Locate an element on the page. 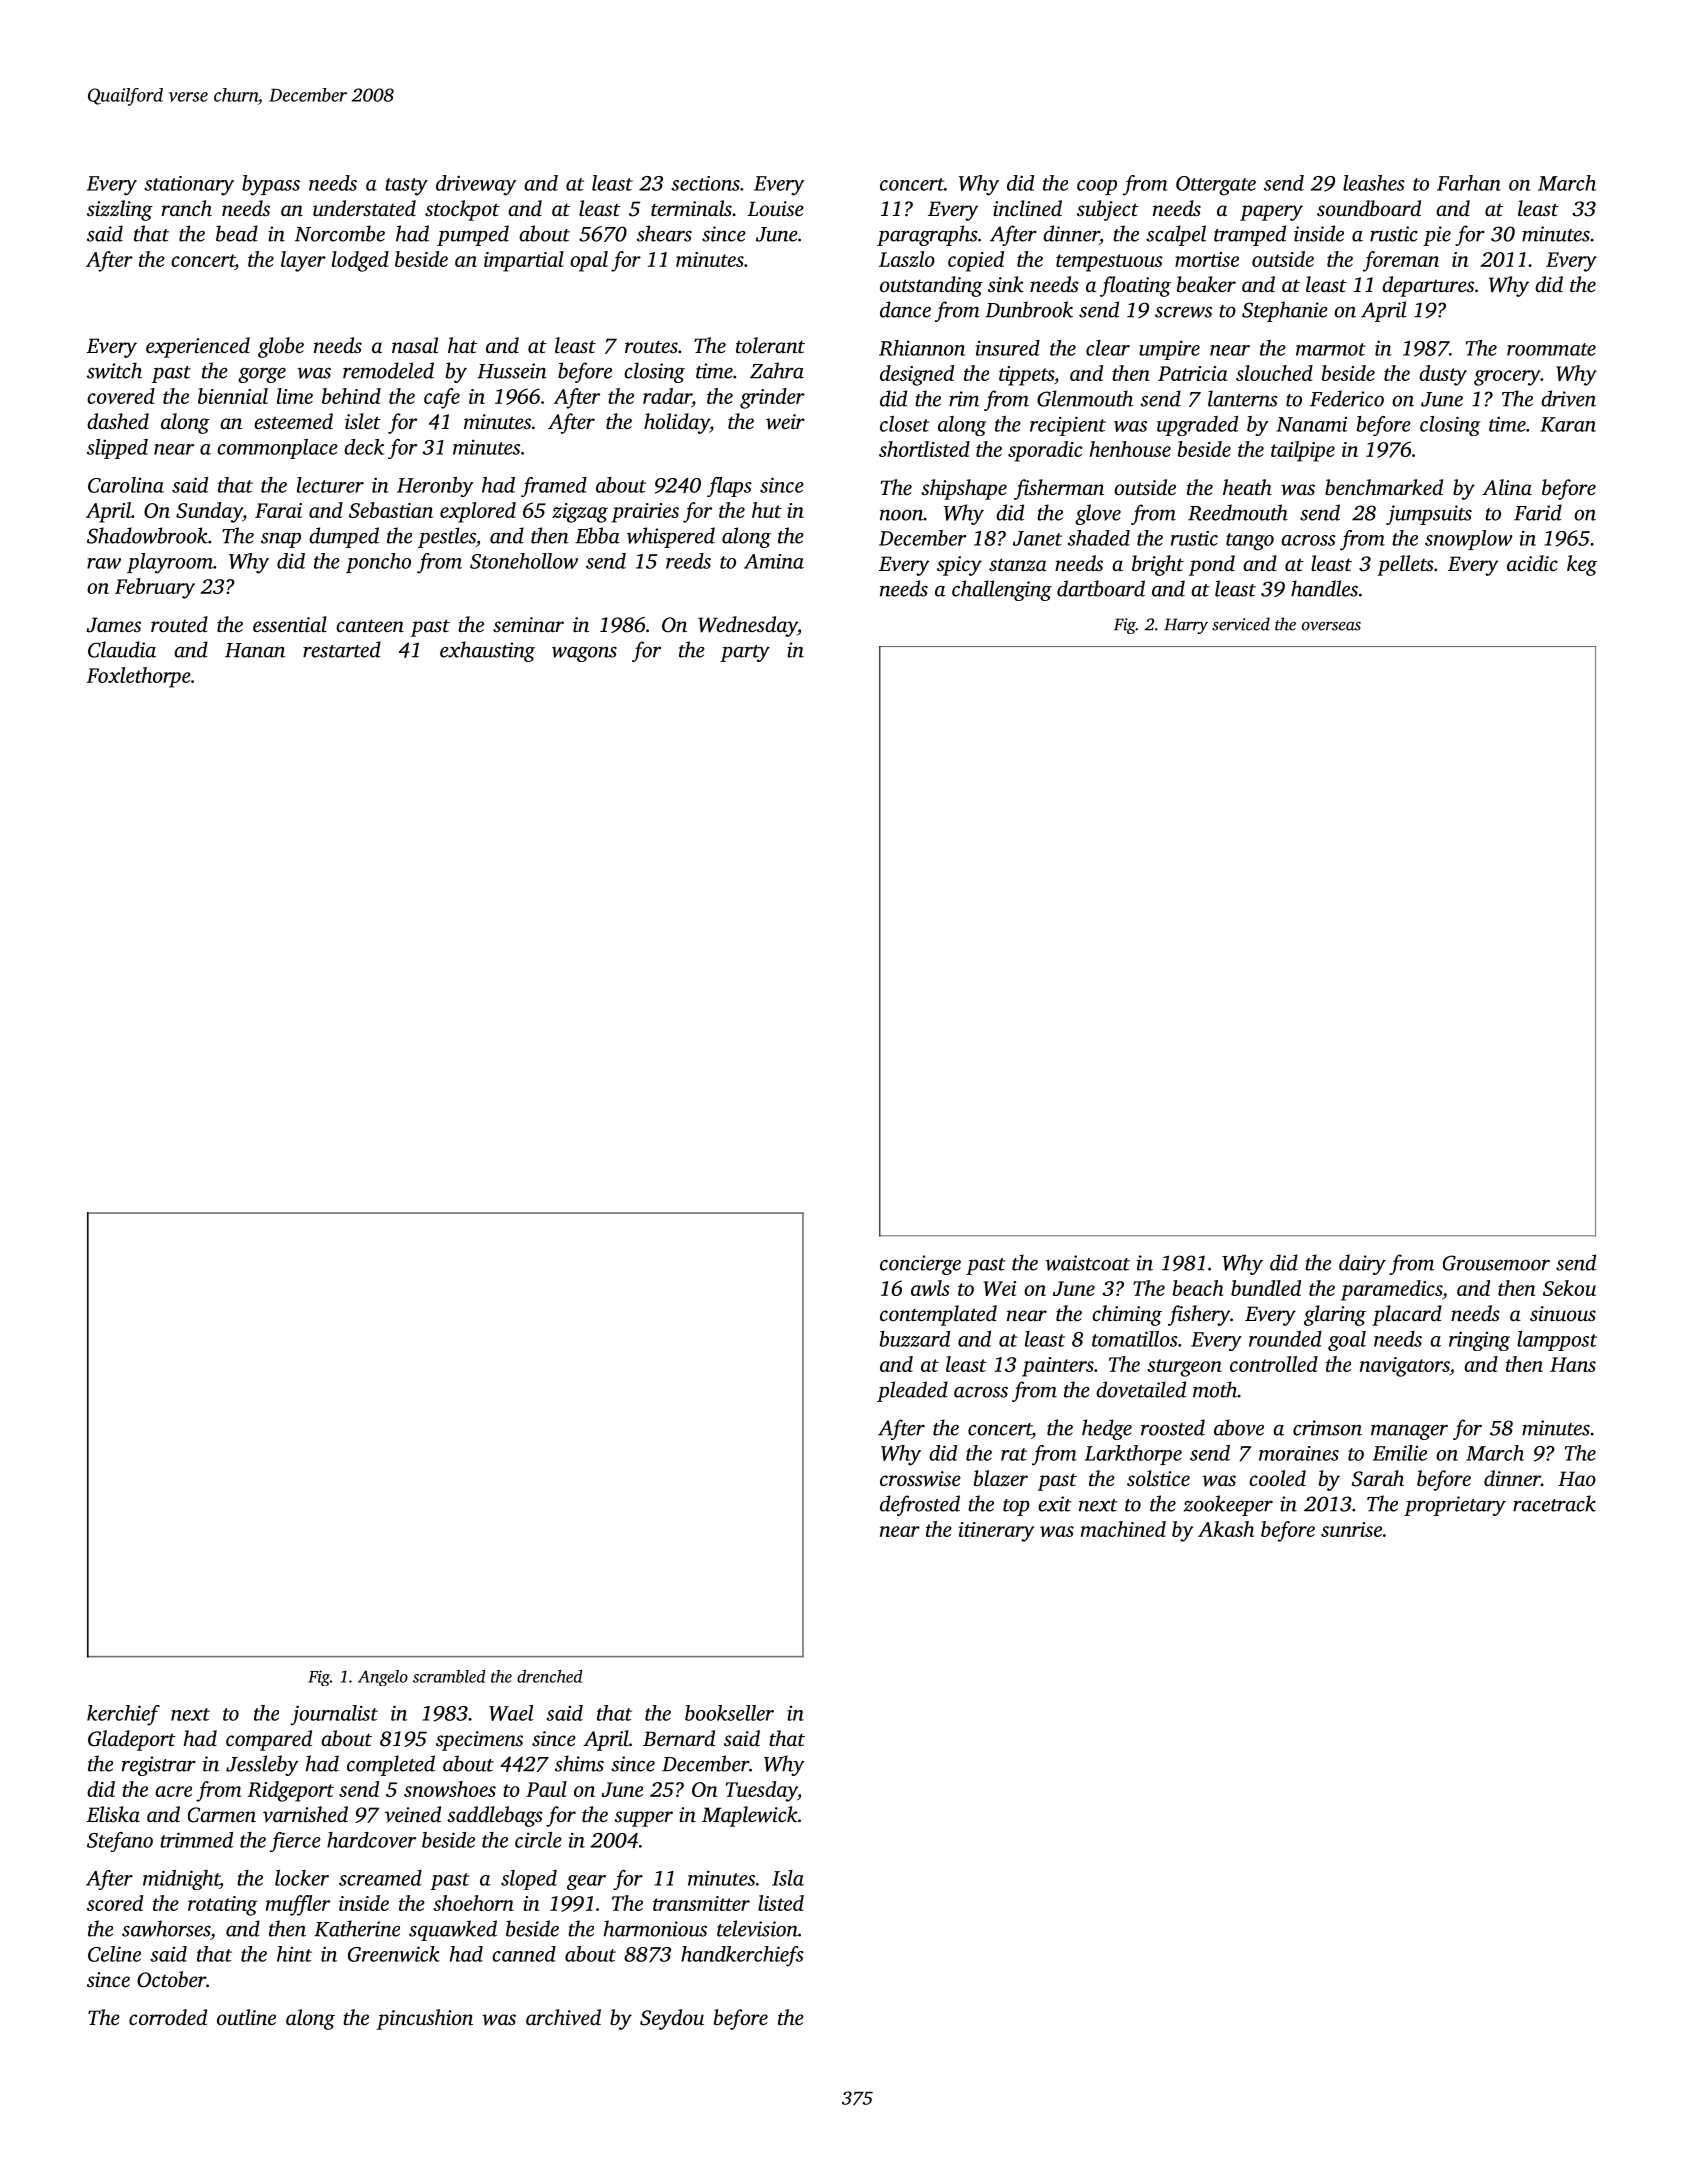 This image has width=1683, height=2178. Farhan is located at coordinates (1469, 183).
